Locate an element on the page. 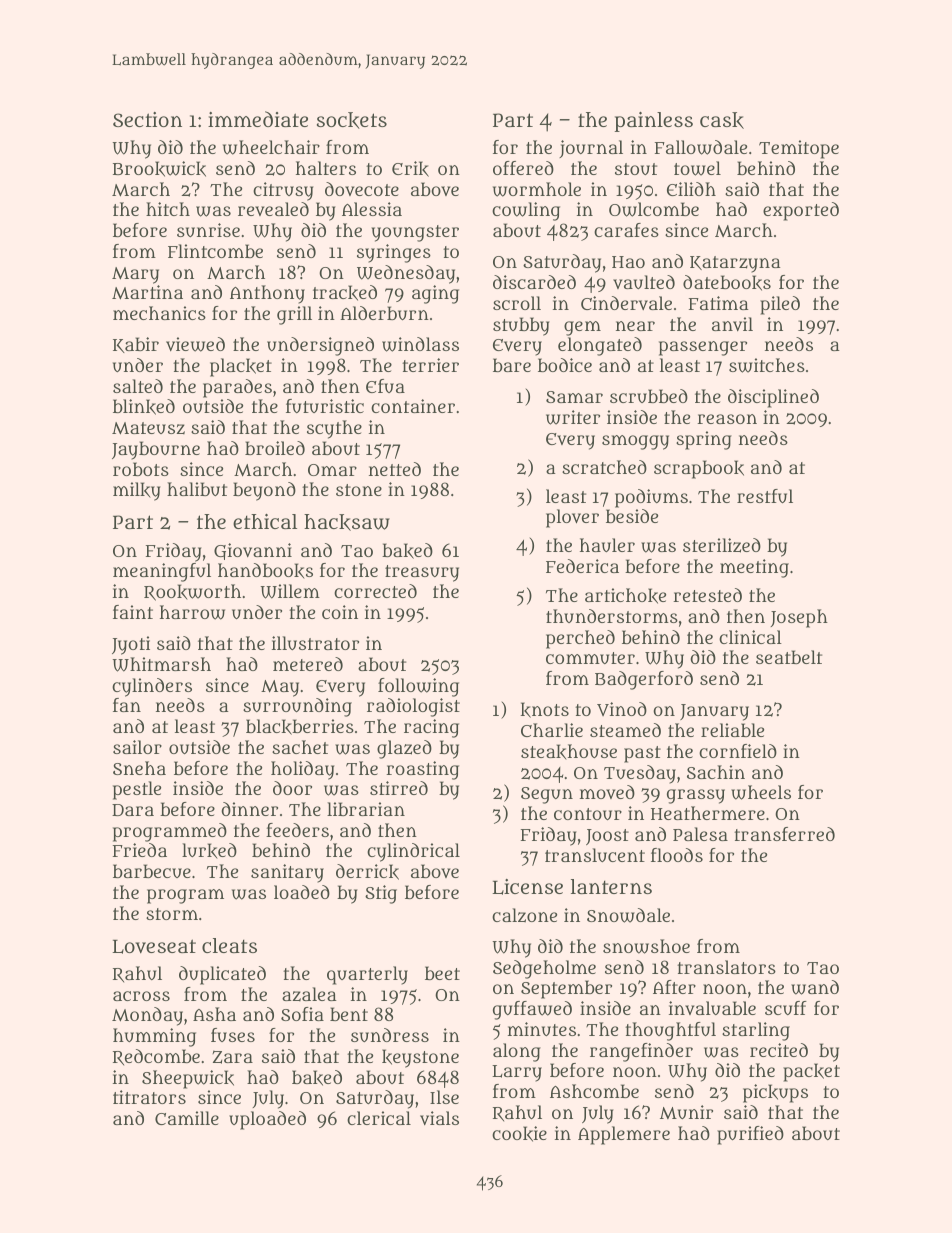  perched is located at coordinates (580, 639).
